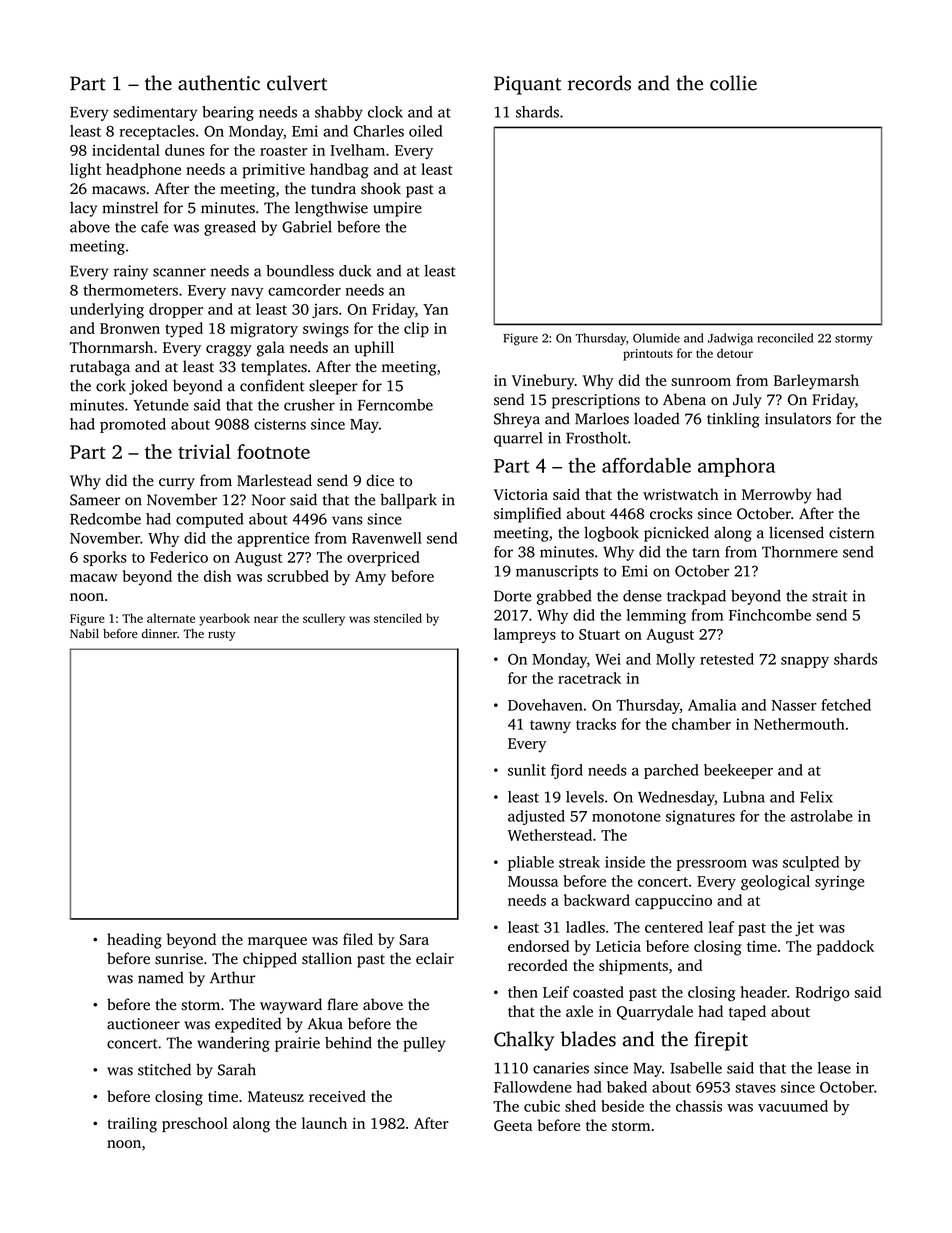  I want to click on bearing, so click(228, 113).
